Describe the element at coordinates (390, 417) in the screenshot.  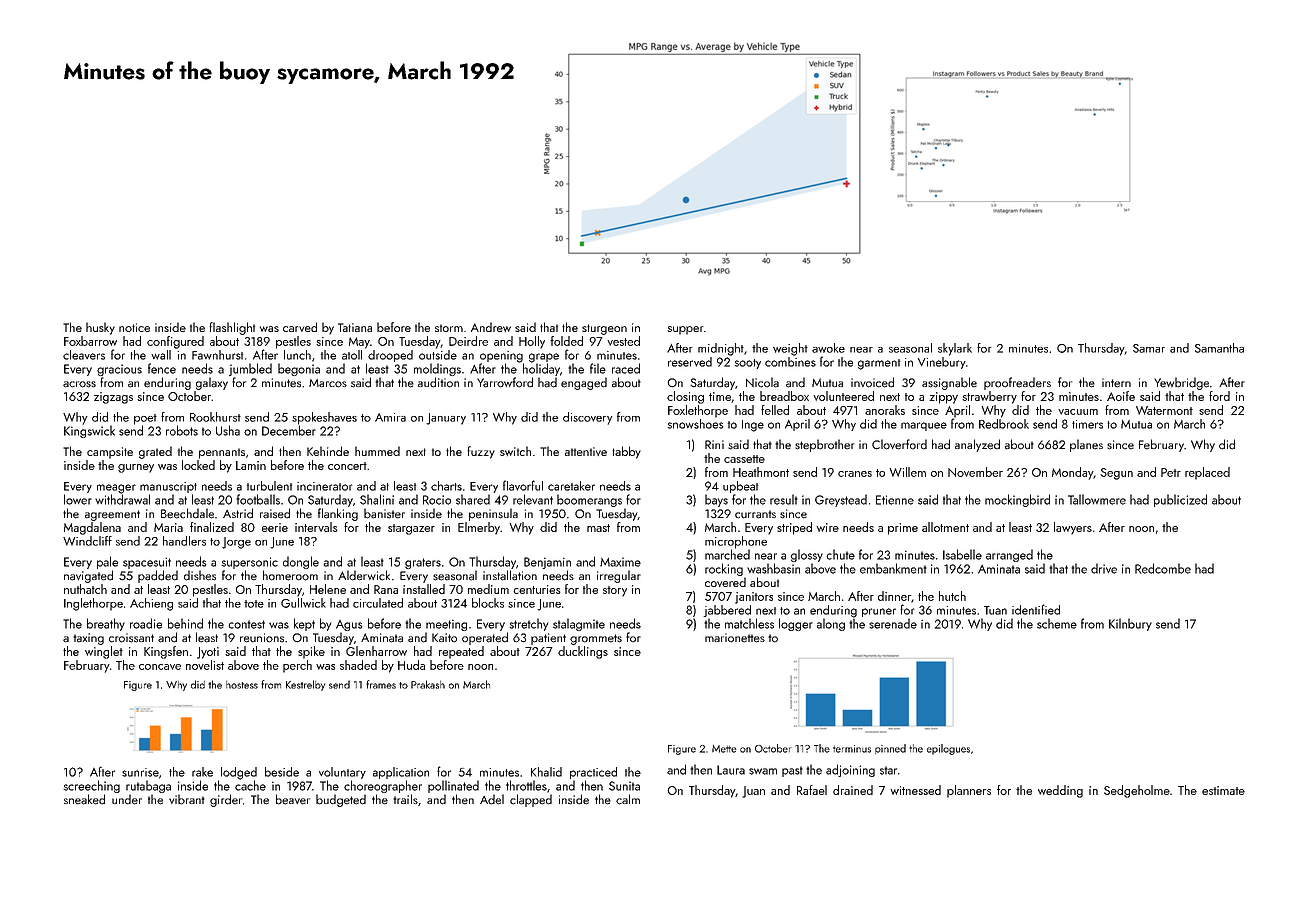
I see `Amira` at that location.
